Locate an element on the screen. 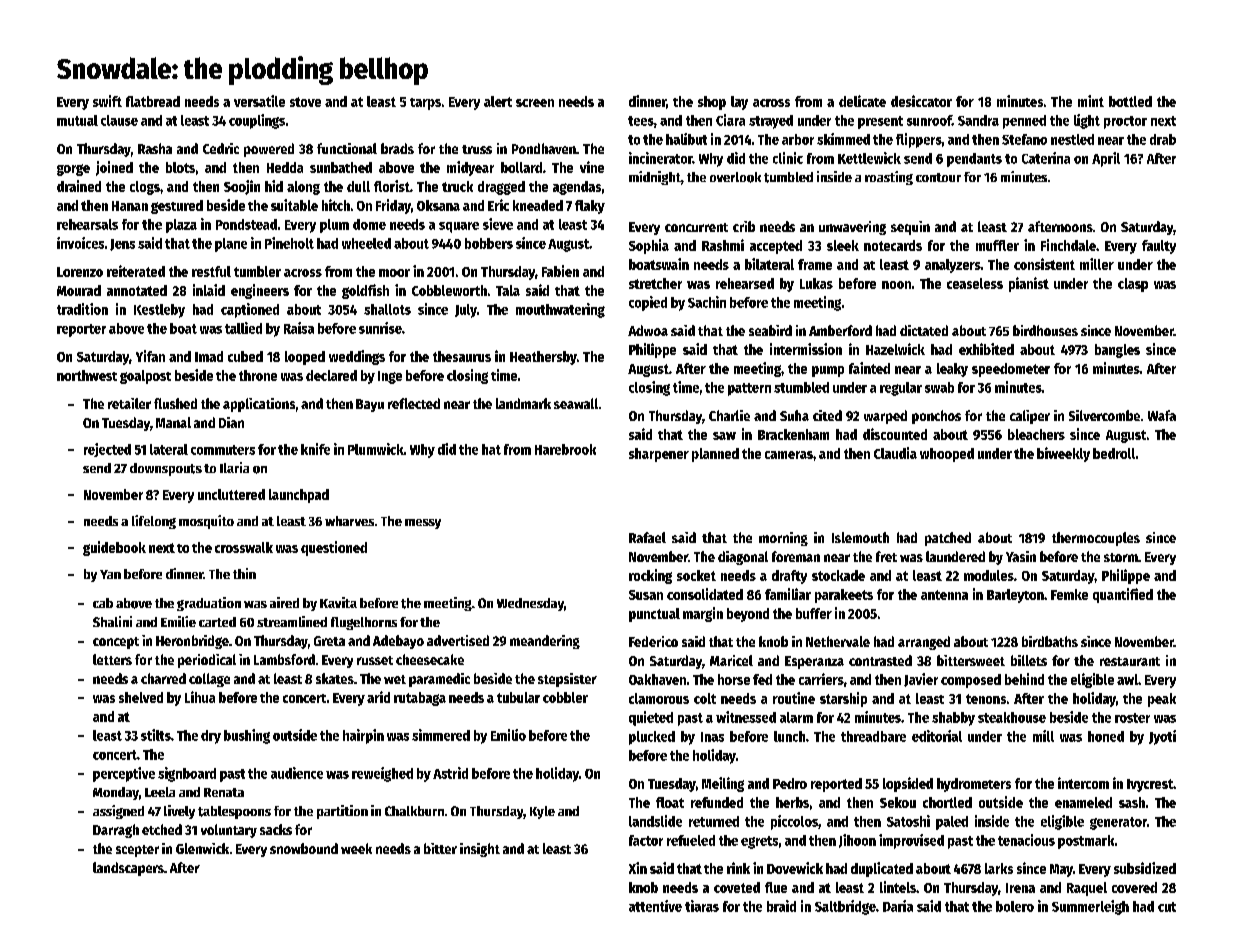  applications is located at coordinates (259, 405).
